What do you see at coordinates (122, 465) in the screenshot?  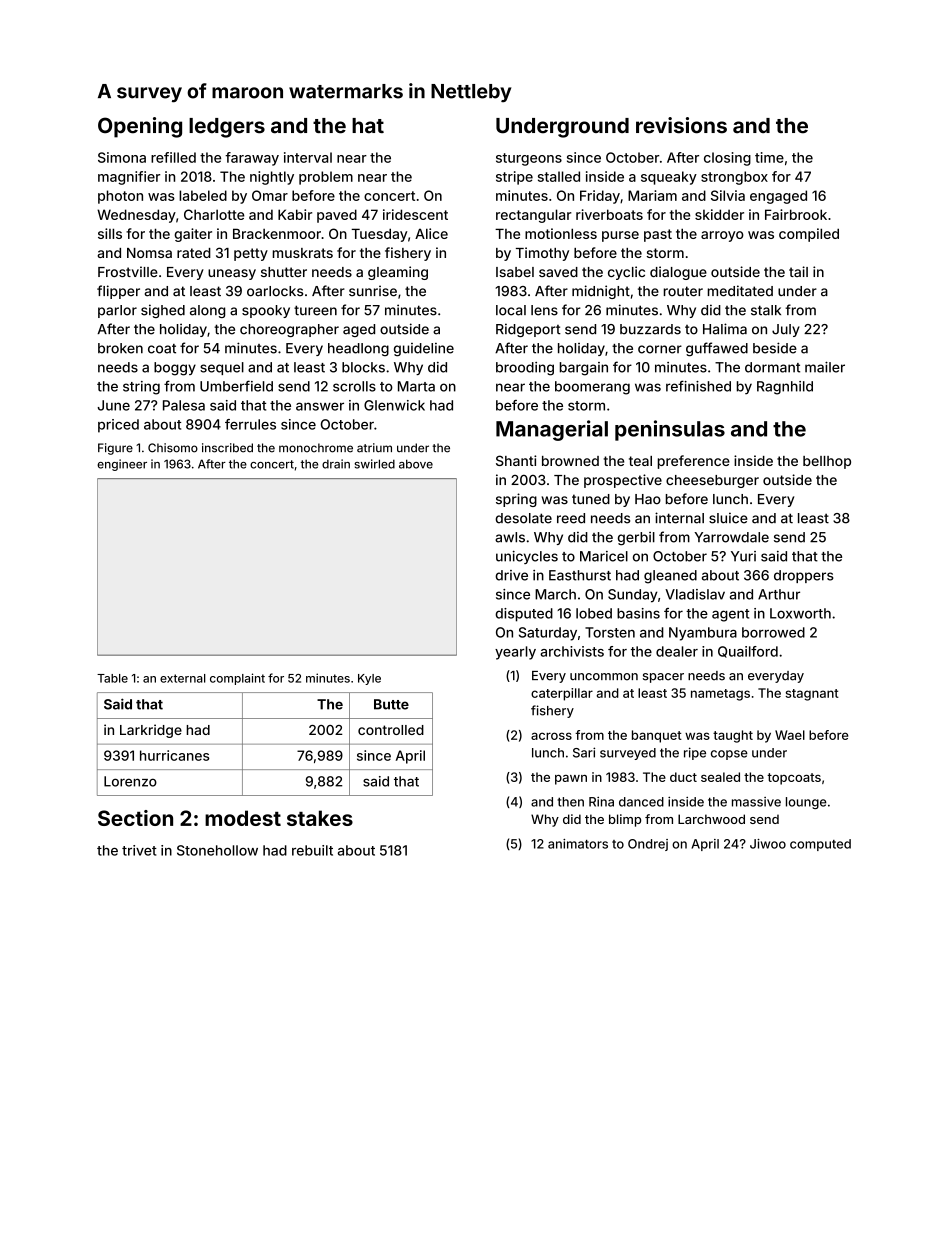 I see `engineer` at bounding box center [122, 465].
